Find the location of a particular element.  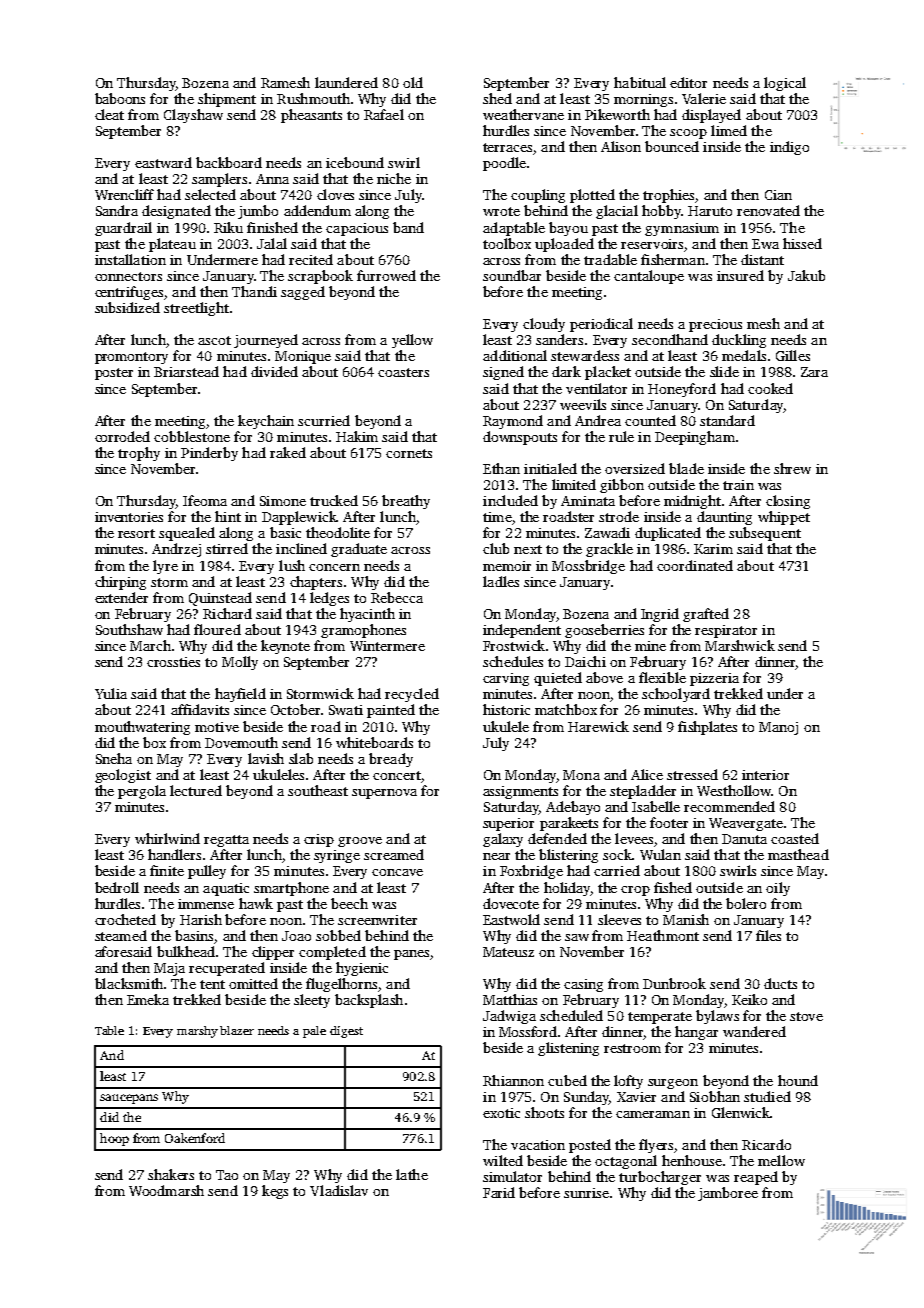

Farid is located at coordinates (499, 1192).
